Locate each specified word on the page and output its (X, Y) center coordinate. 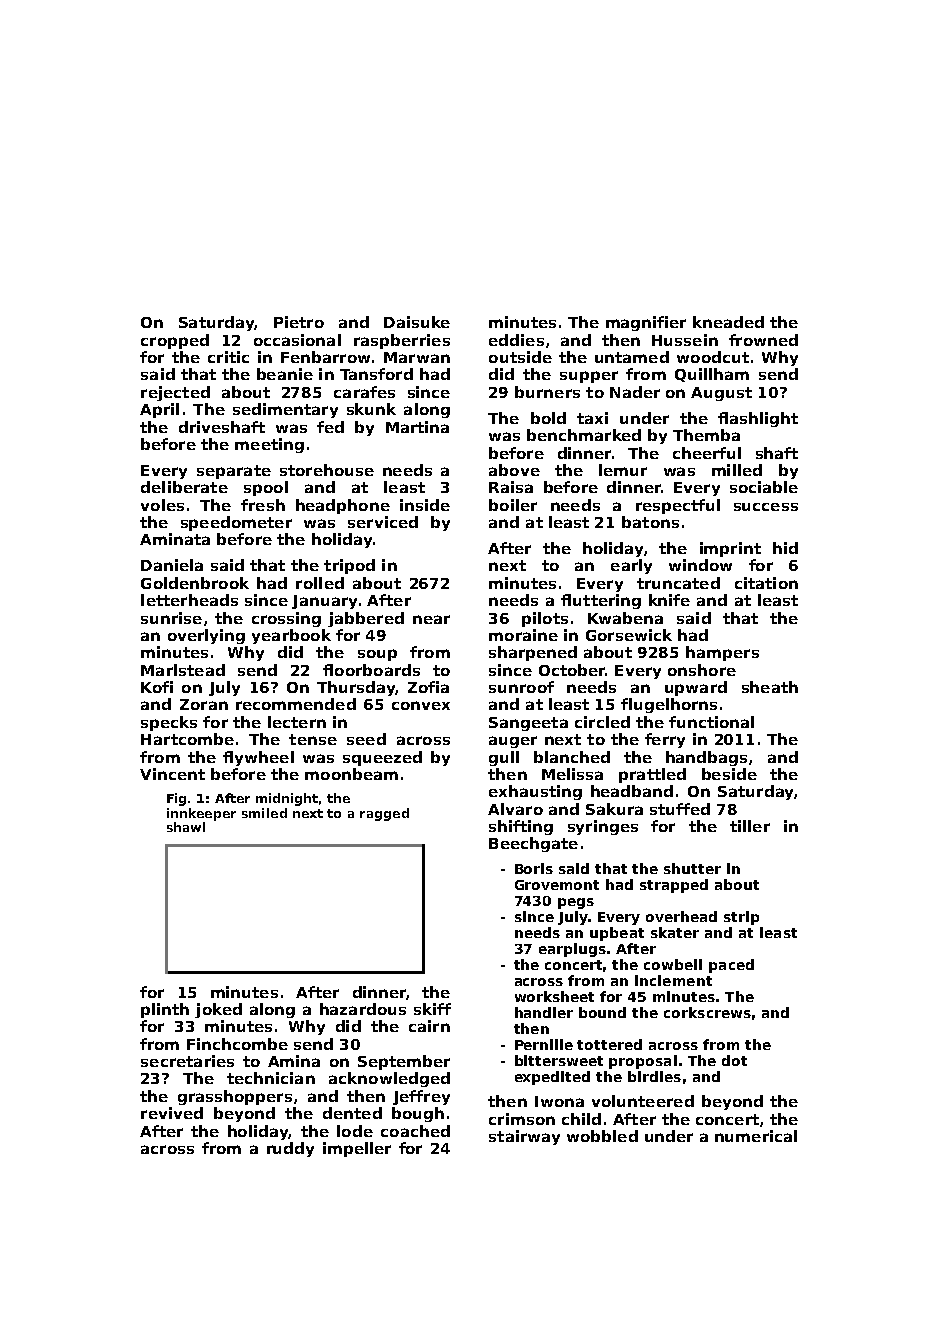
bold (548, 418)
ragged (384, 814)
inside (425, 505)
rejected (175, 393)
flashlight (758, 419)
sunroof (521, 687)
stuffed (680, 809)
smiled (264, 813)
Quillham (712, 375)
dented (352, 1113)
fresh (263, 505)
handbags (706, 758)
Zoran (204, 704)
